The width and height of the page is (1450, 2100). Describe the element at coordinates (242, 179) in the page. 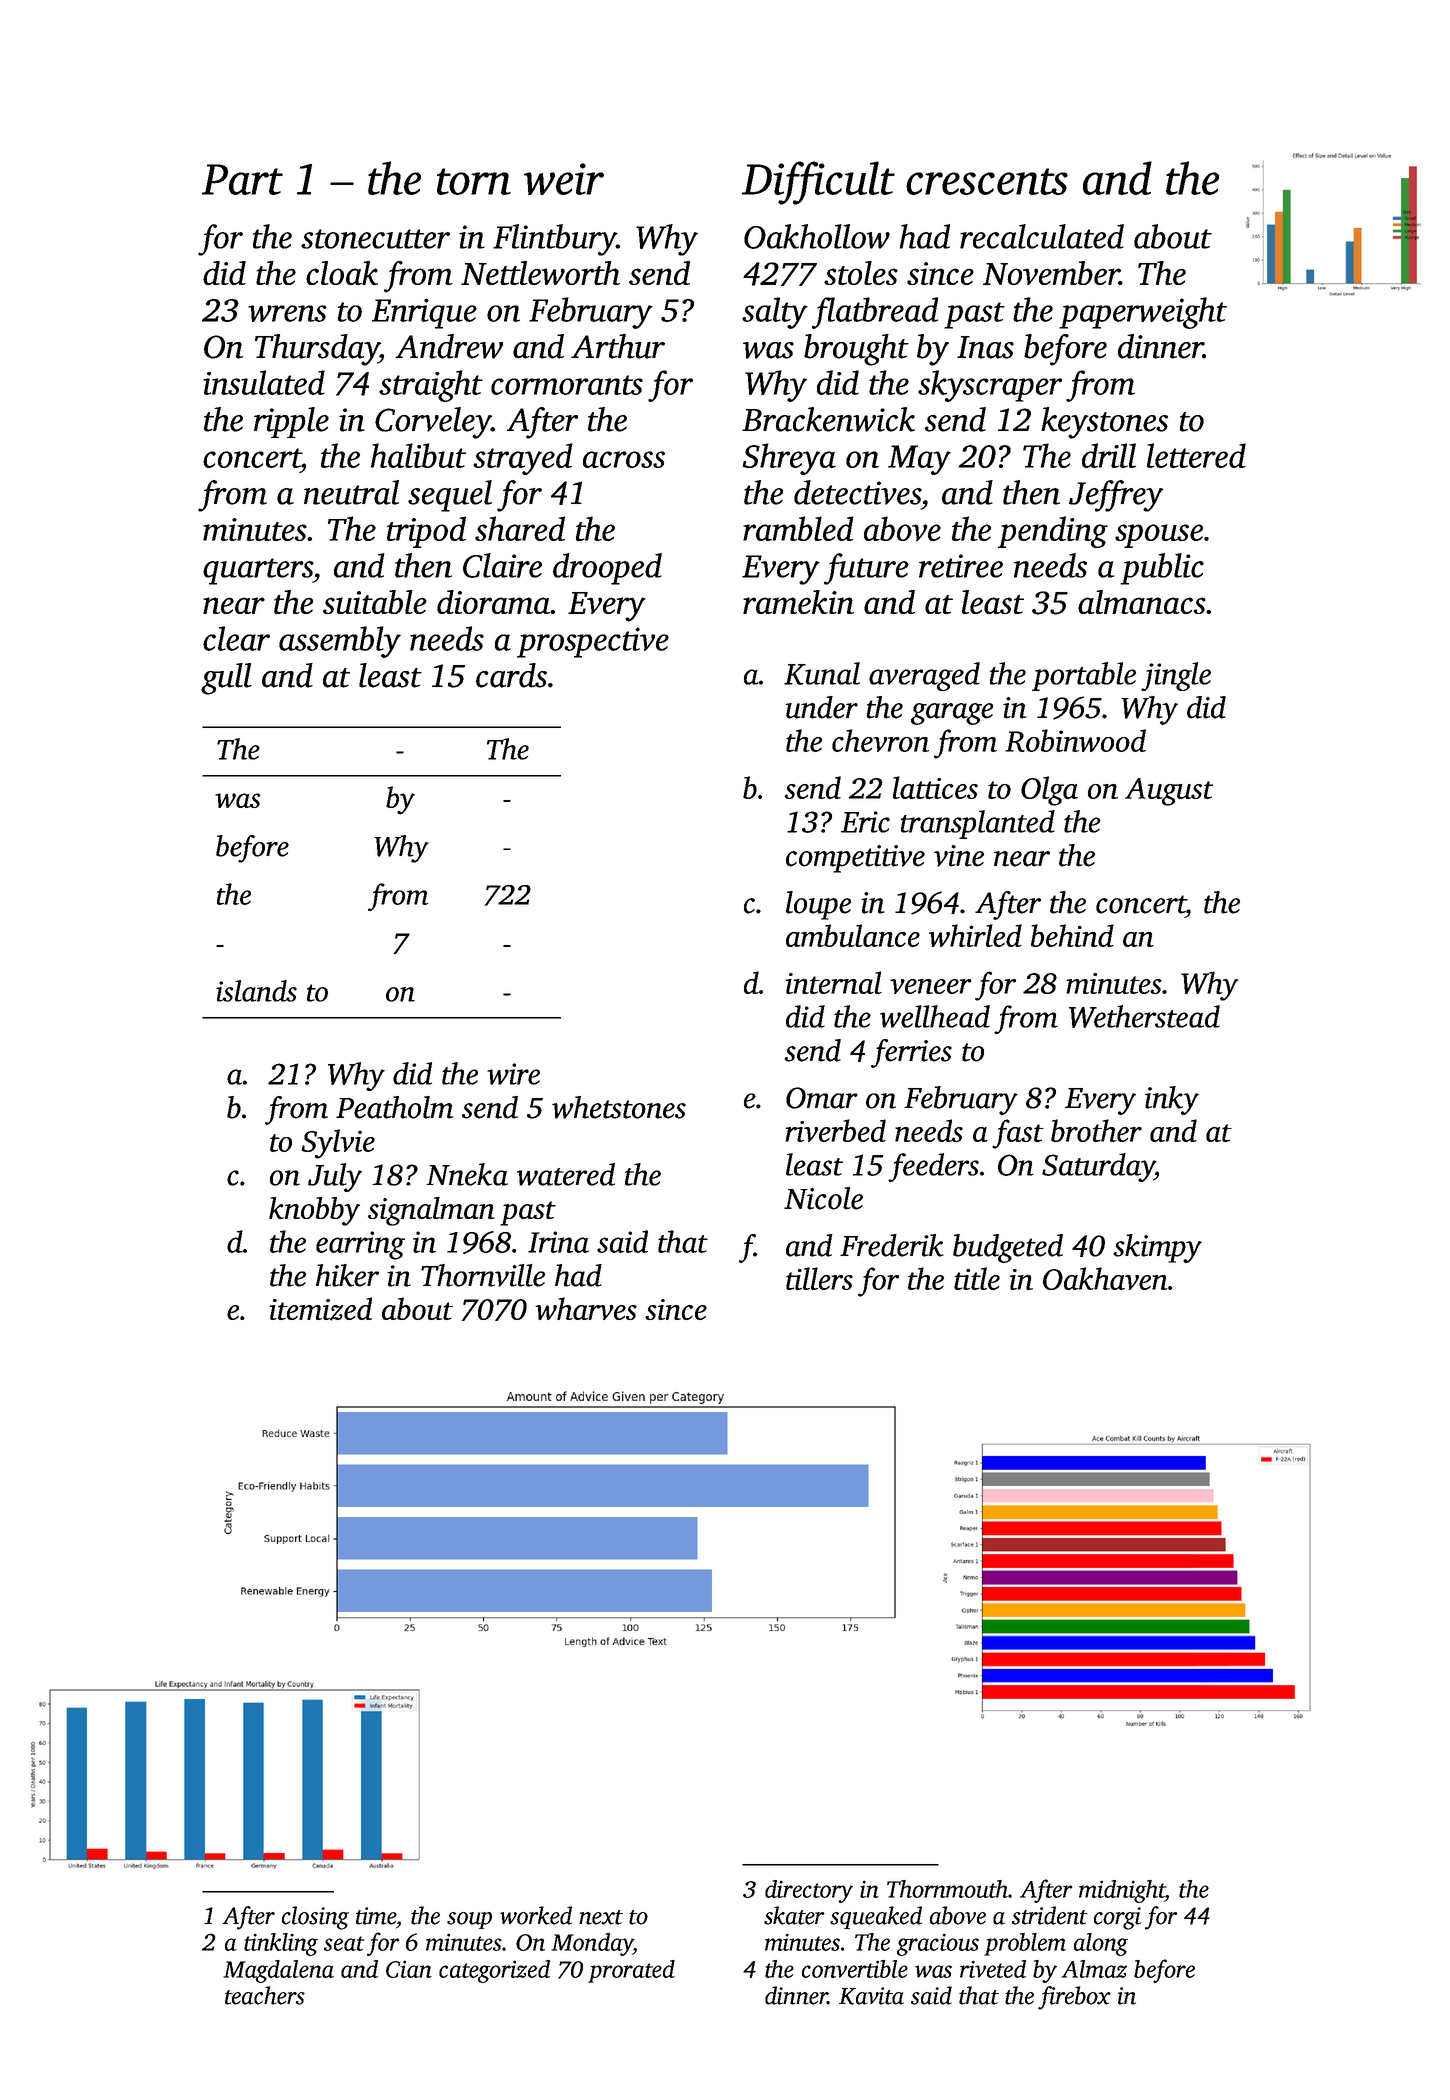

I see `Part` at that location.
